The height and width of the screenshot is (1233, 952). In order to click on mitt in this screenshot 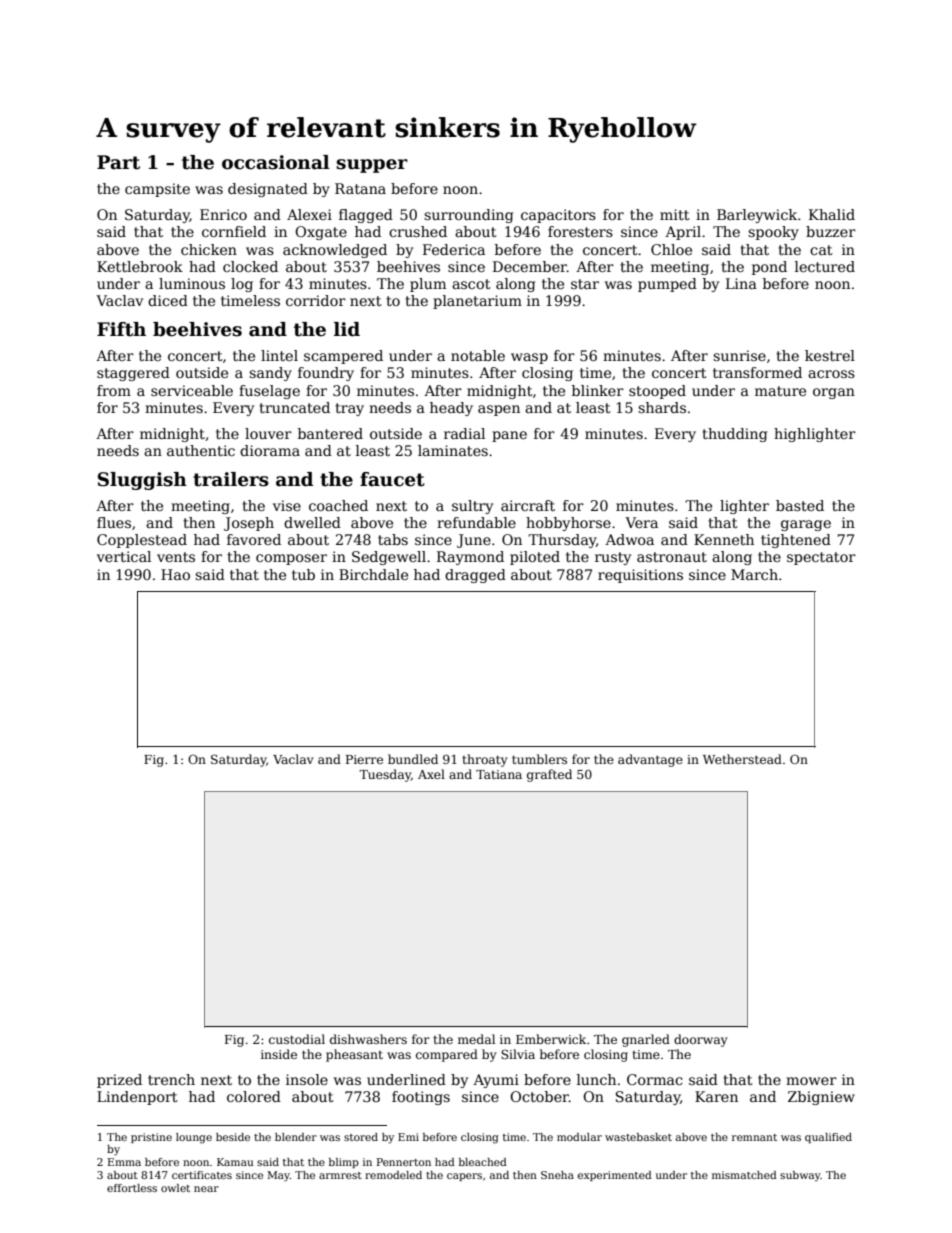, I will do `click(675, 214)`.
